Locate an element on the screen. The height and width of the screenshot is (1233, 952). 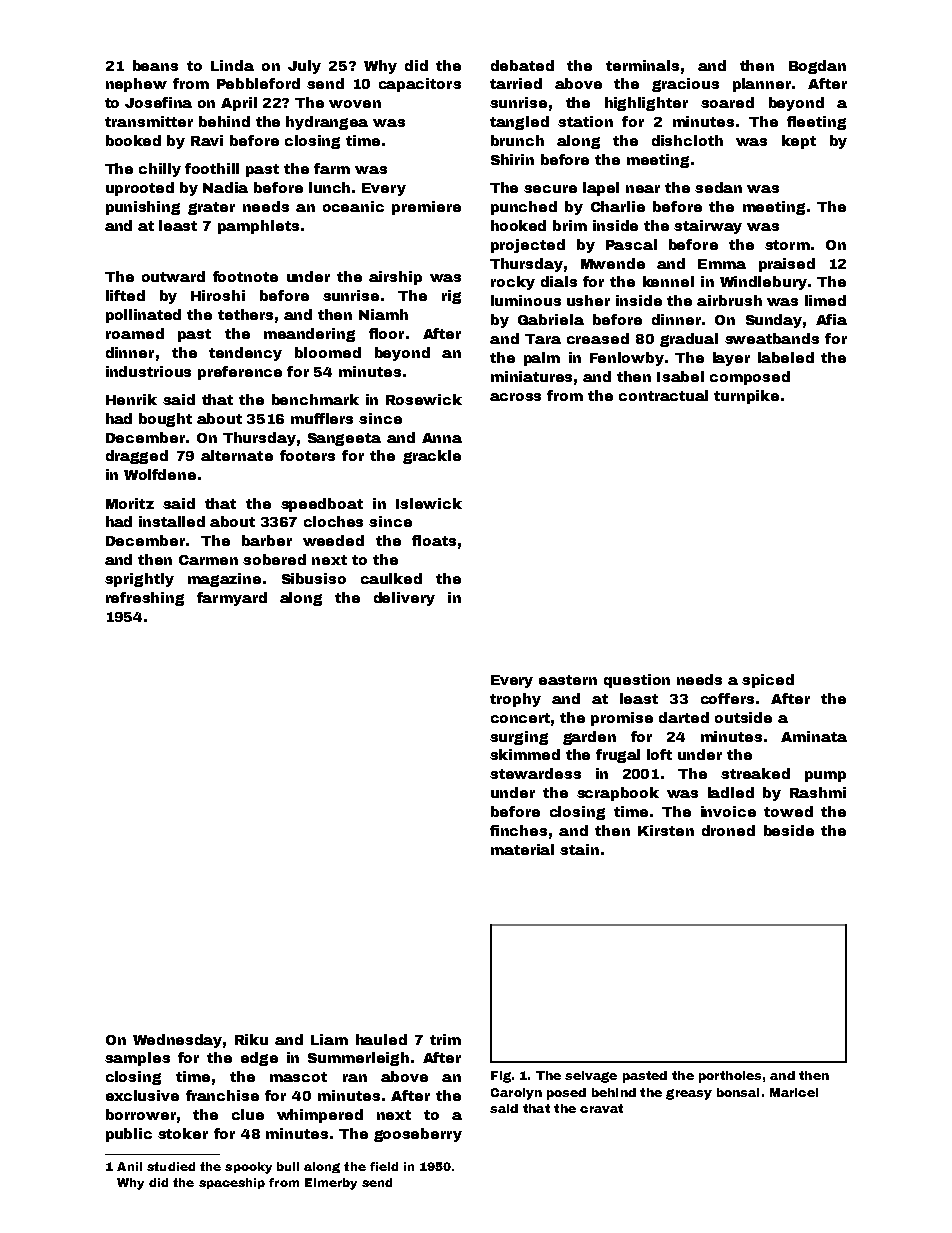
highlighter is located at coordinates (646, 104).
